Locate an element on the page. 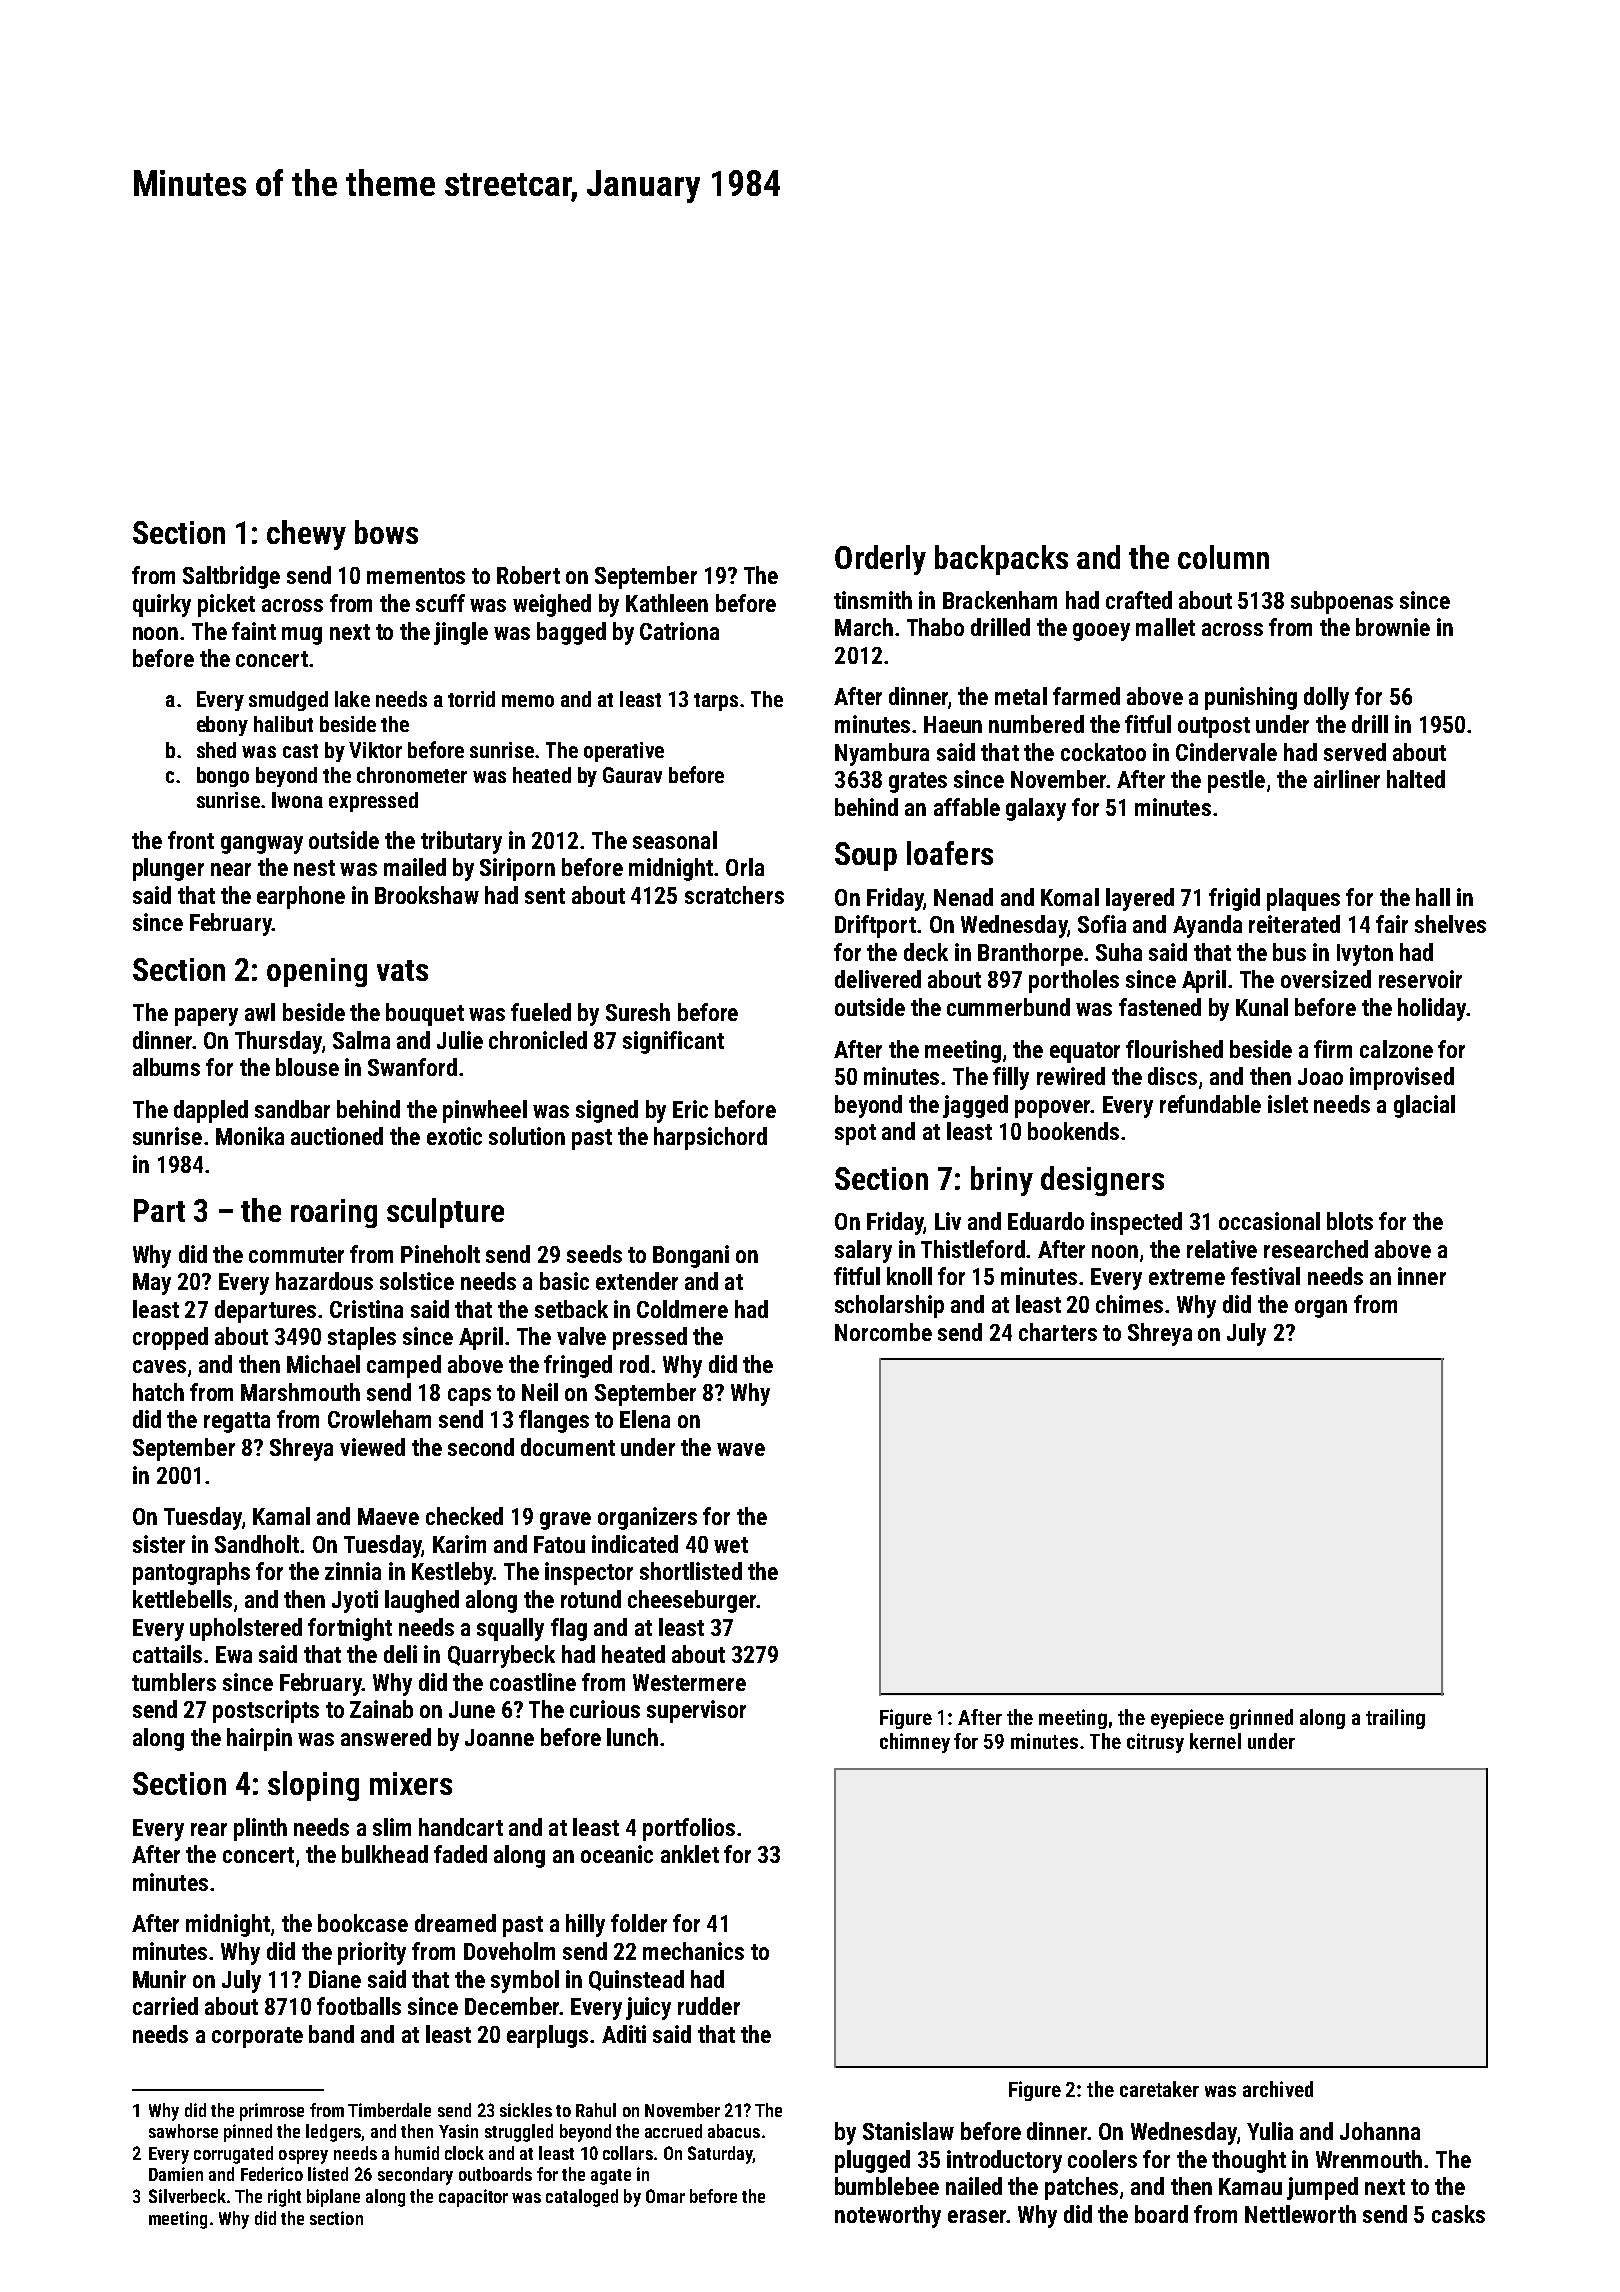  mug is located at coordinates (302, 636).
